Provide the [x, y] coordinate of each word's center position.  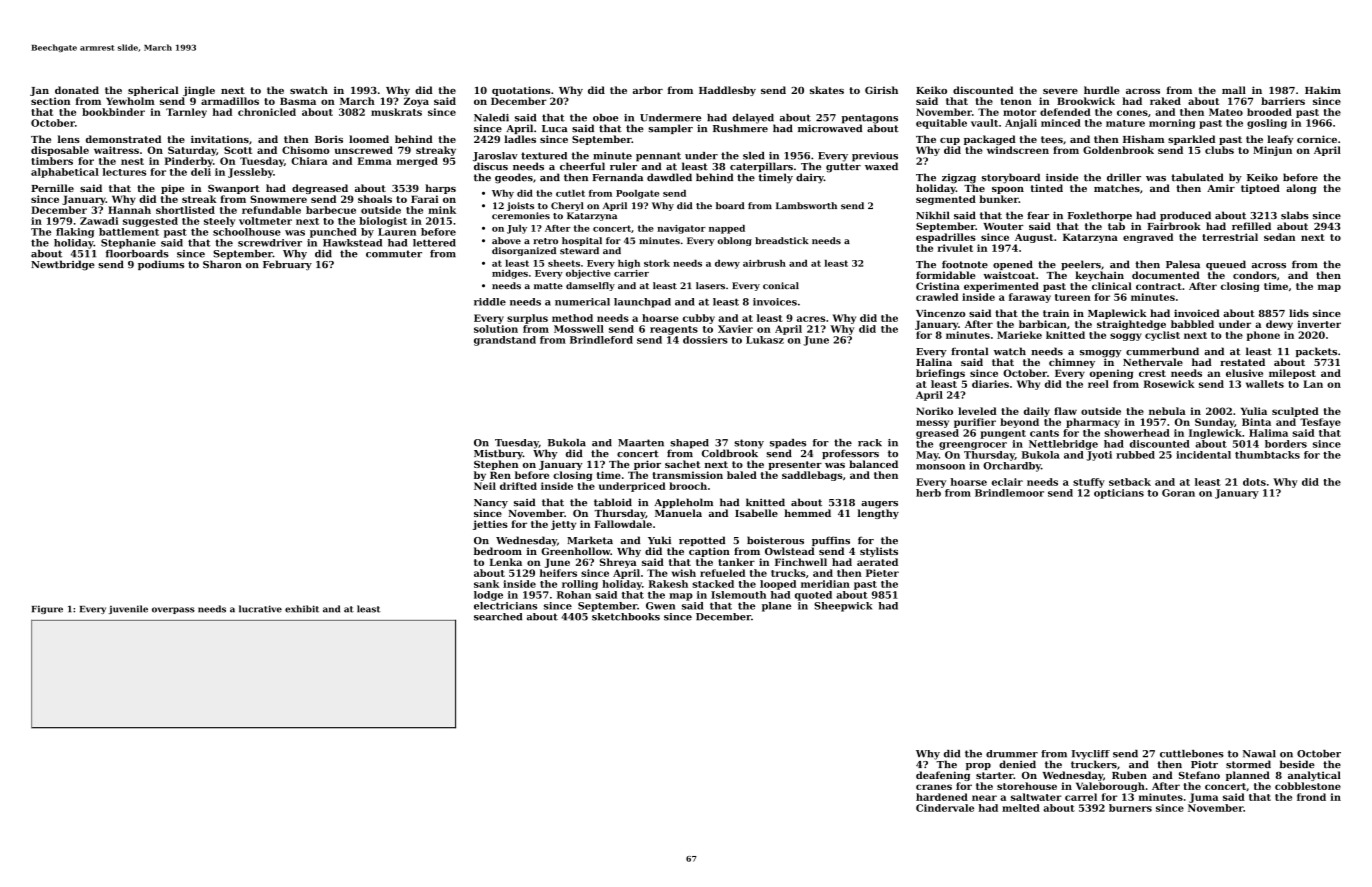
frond [1311, 797]
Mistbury [498, 454]
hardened [942, 797]
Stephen [496, 465]
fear [1038, 215]
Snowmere [278, 199]
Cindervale [945, 808]
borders [1286, 444]
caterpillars [761, 167]
